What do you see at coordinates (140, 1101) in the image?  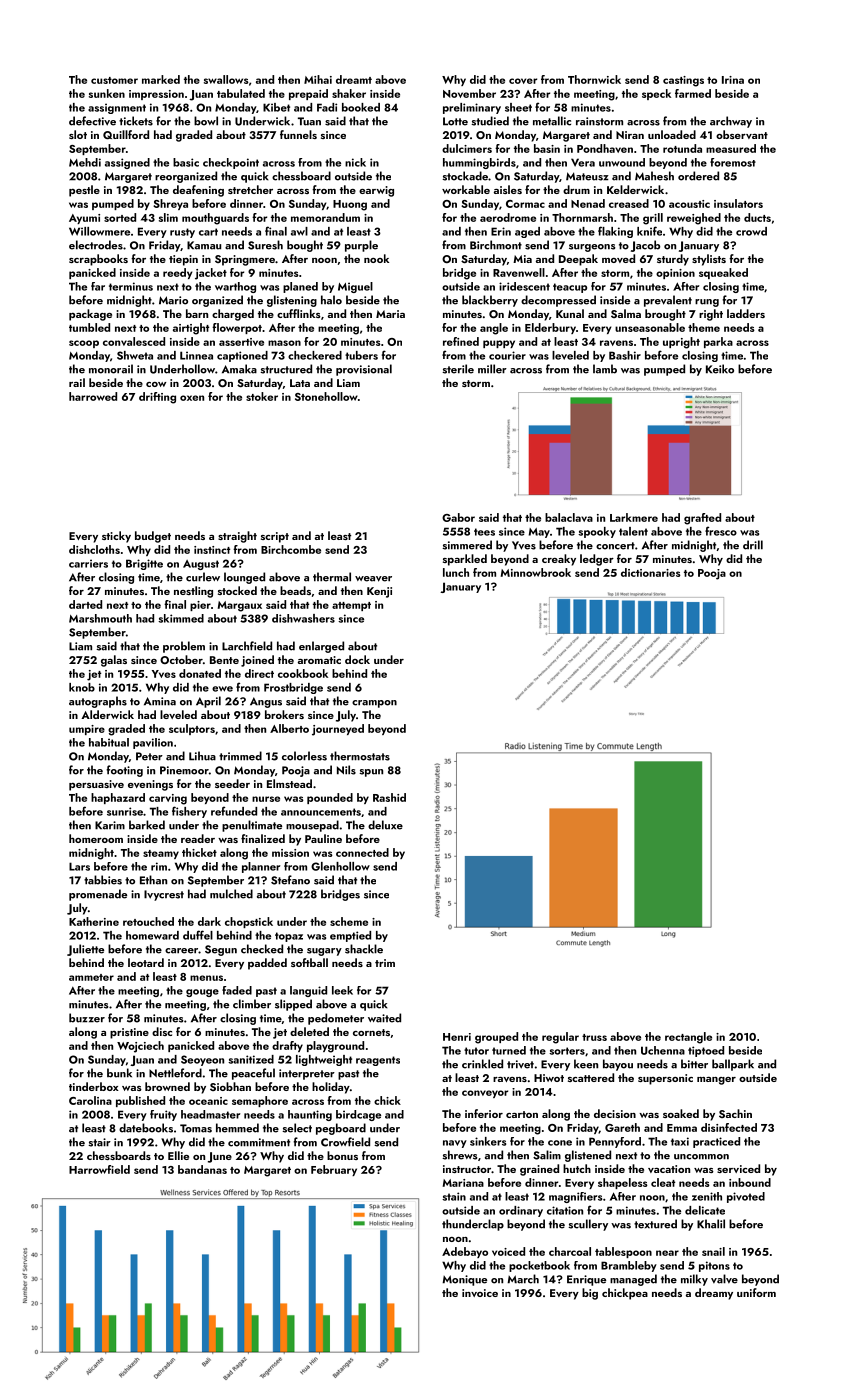 I see `published` at bounding box center [140, 1101].
